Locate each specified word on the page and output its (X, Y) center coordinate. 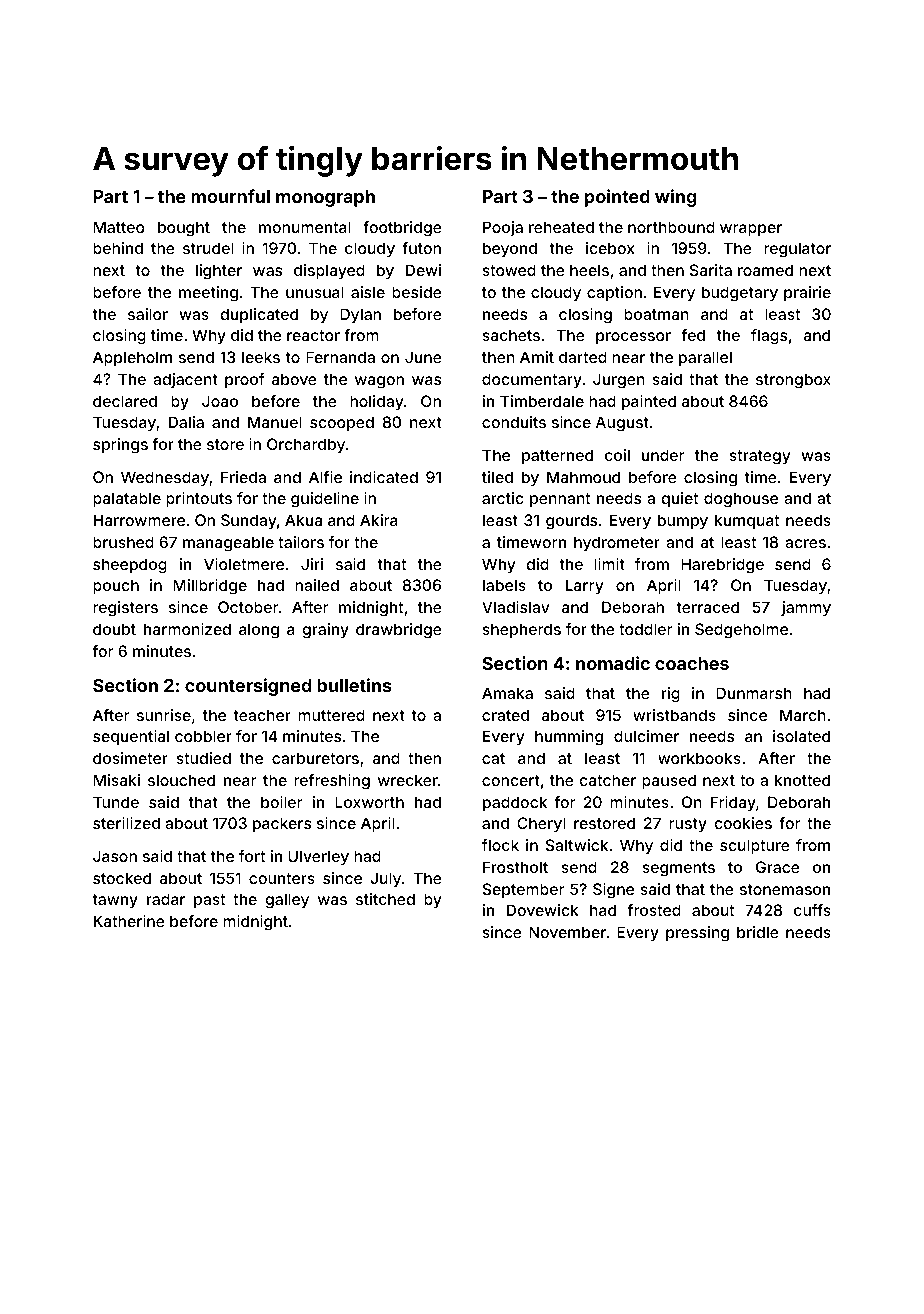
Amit (537, 357)
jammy (806, 609)
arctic (502, 498)
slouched (181, 780)
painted (649, 402)
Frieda (243, 477)
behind (118, 248)
